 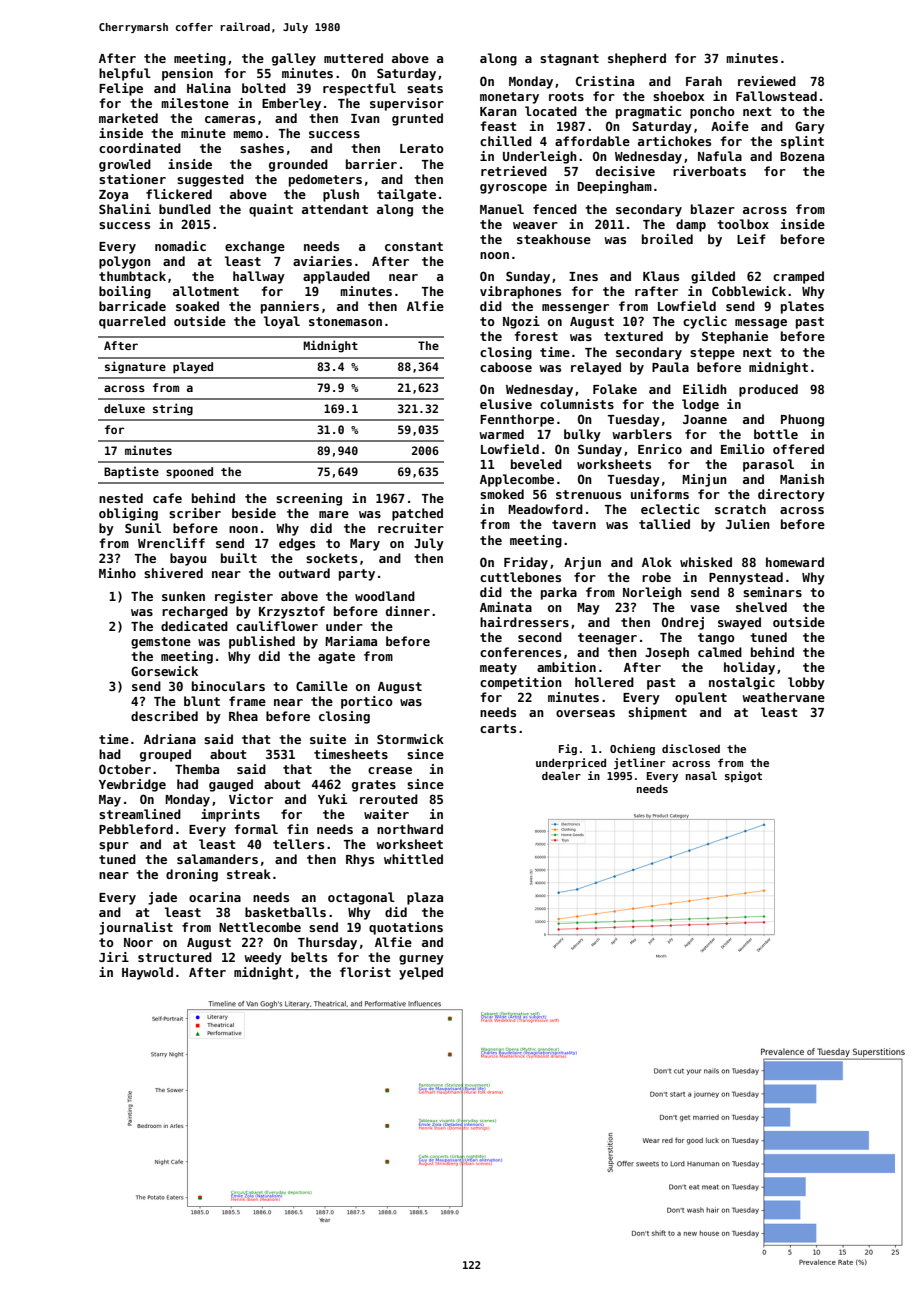 I want to click on Pennystead, so click(x=746, y=578).
